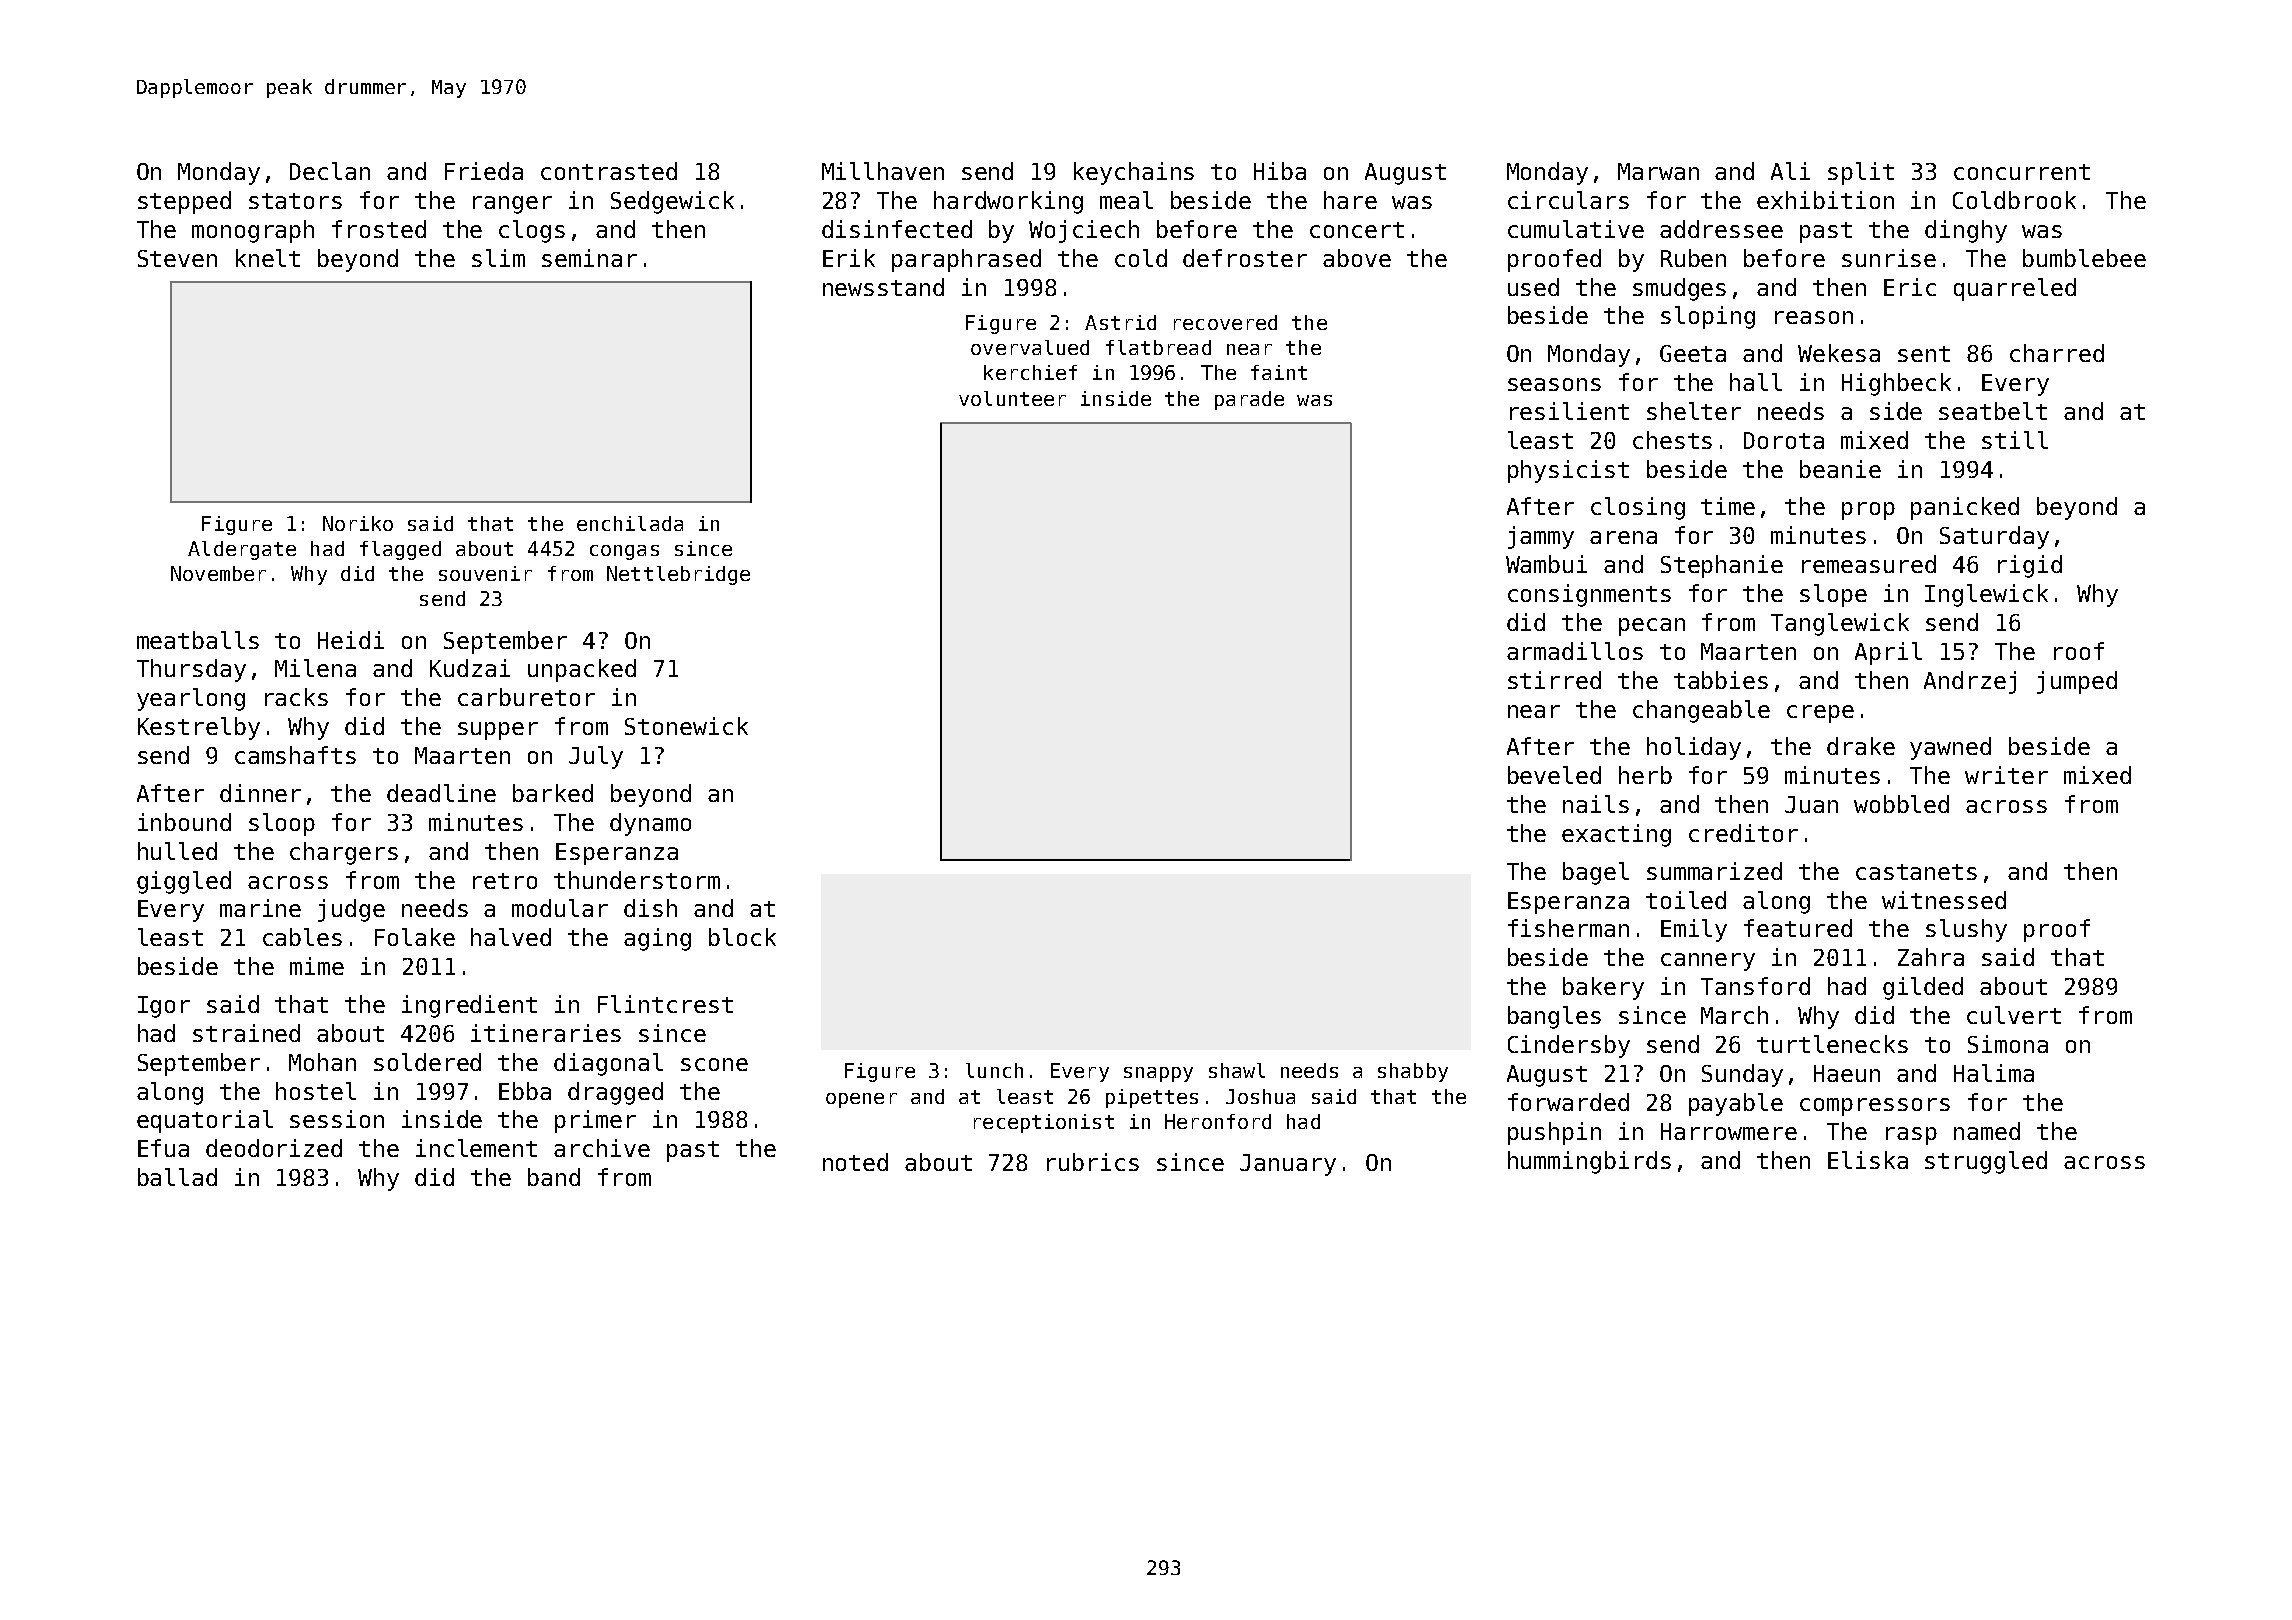 The height and width of the page is (1620, 2292). I want to click on addressee, so click(1721, 229).
